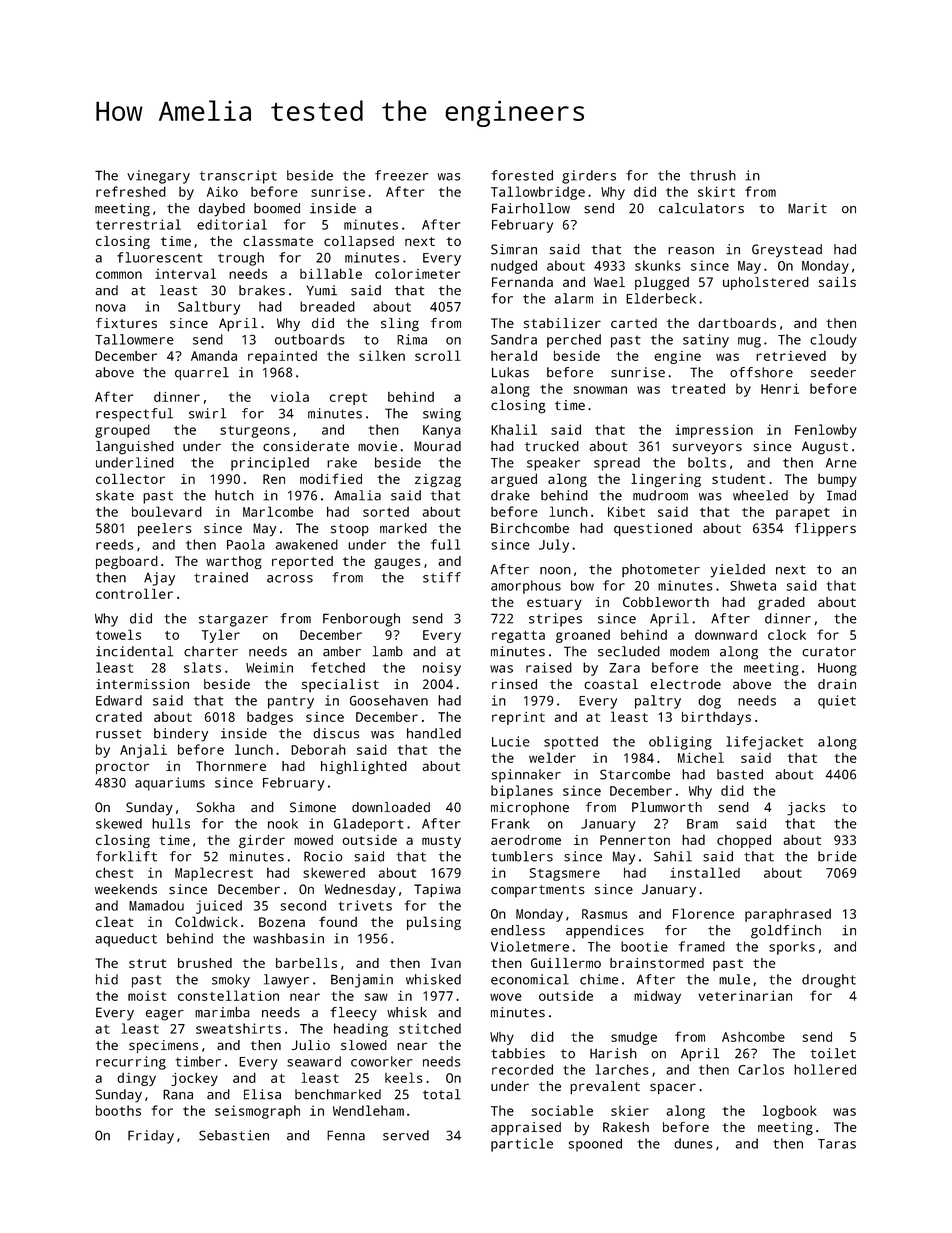  What do you see at coordinates (402, 175) in the page?
I see `freezer` at bounding box center [402, 175].
